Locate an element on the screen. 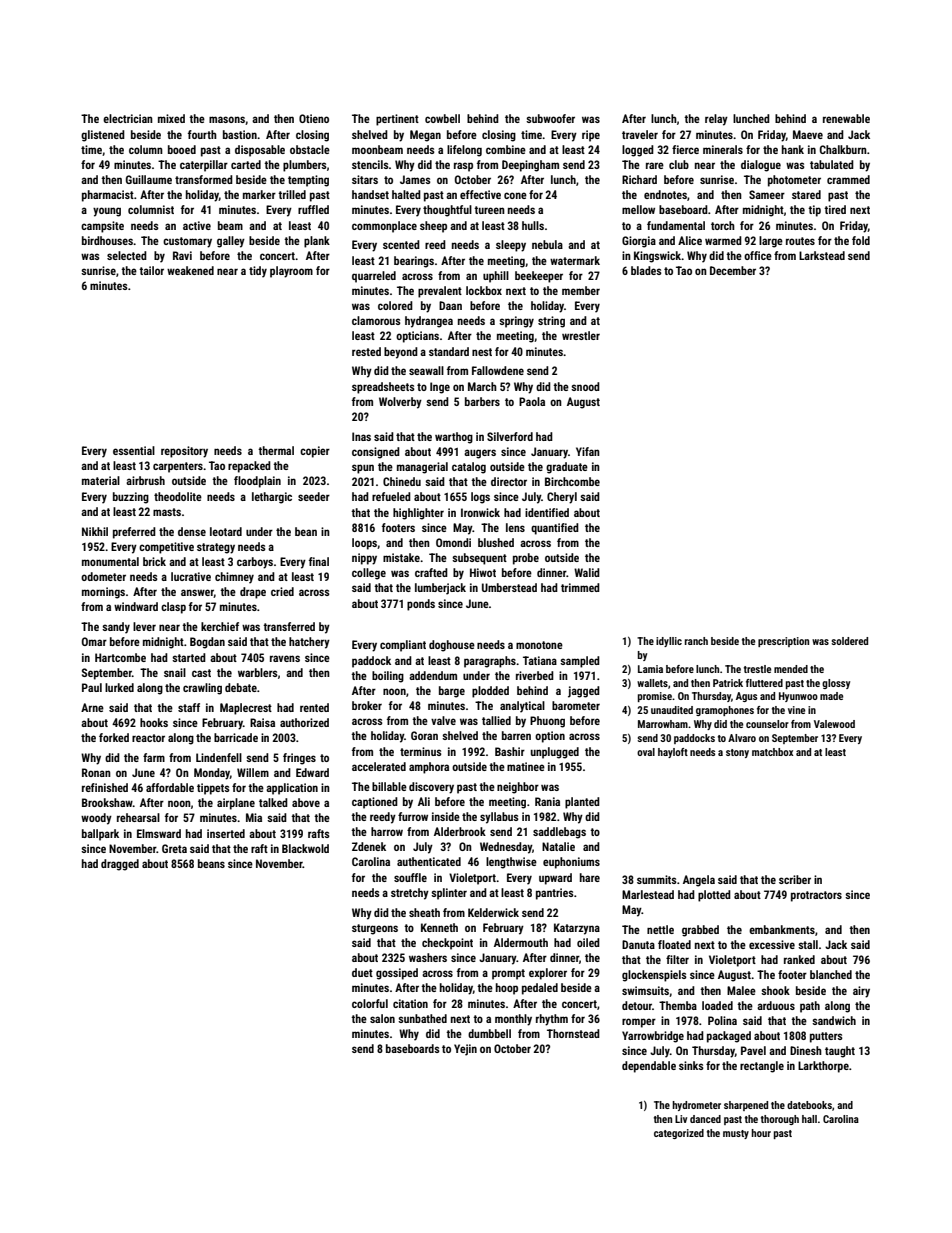 The image size is (952, 1233). hall is located at coordinates (809, 1119).
